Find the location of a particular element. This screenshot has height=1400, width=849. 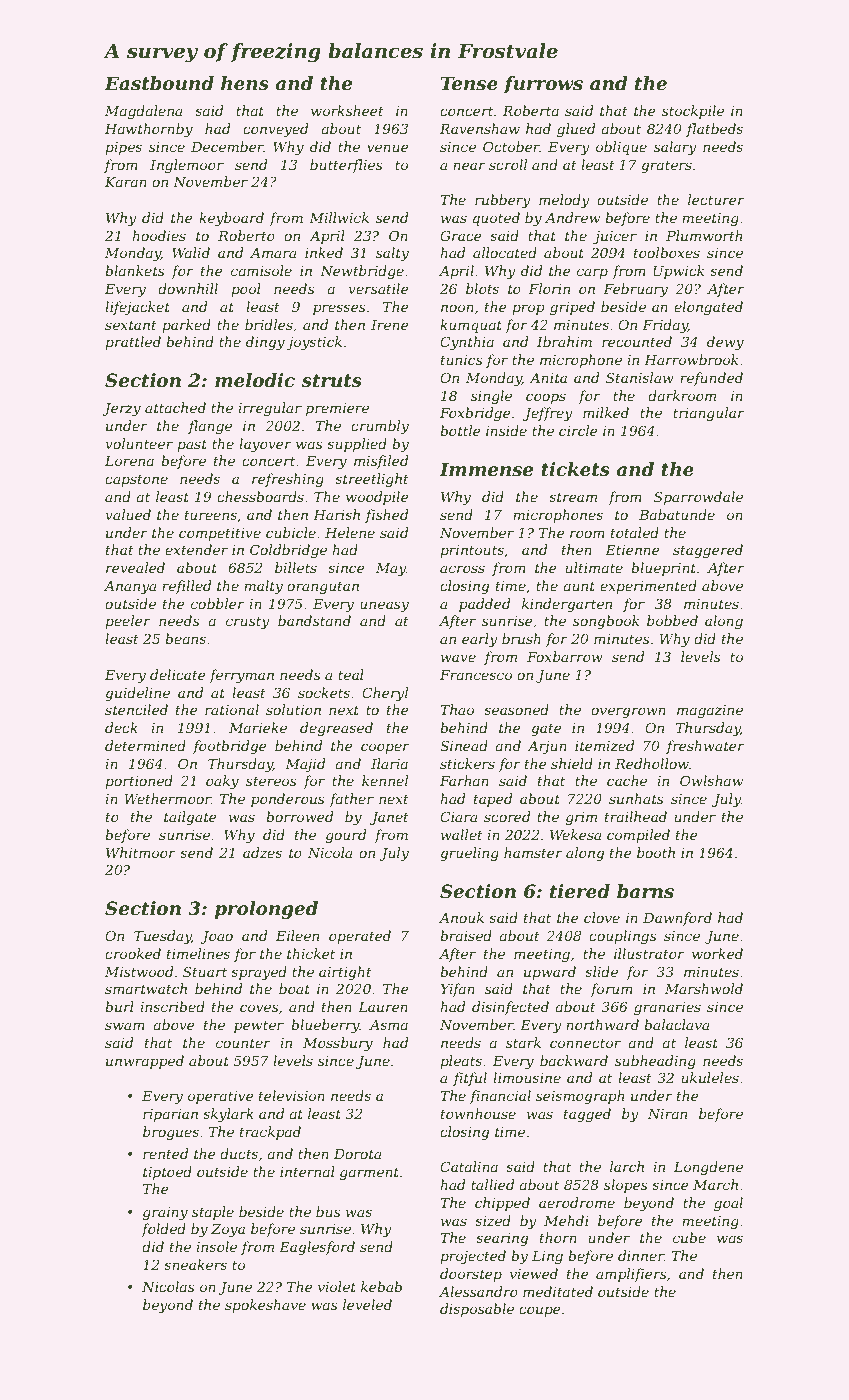

Millwick is located at coordinates (339, 217).
